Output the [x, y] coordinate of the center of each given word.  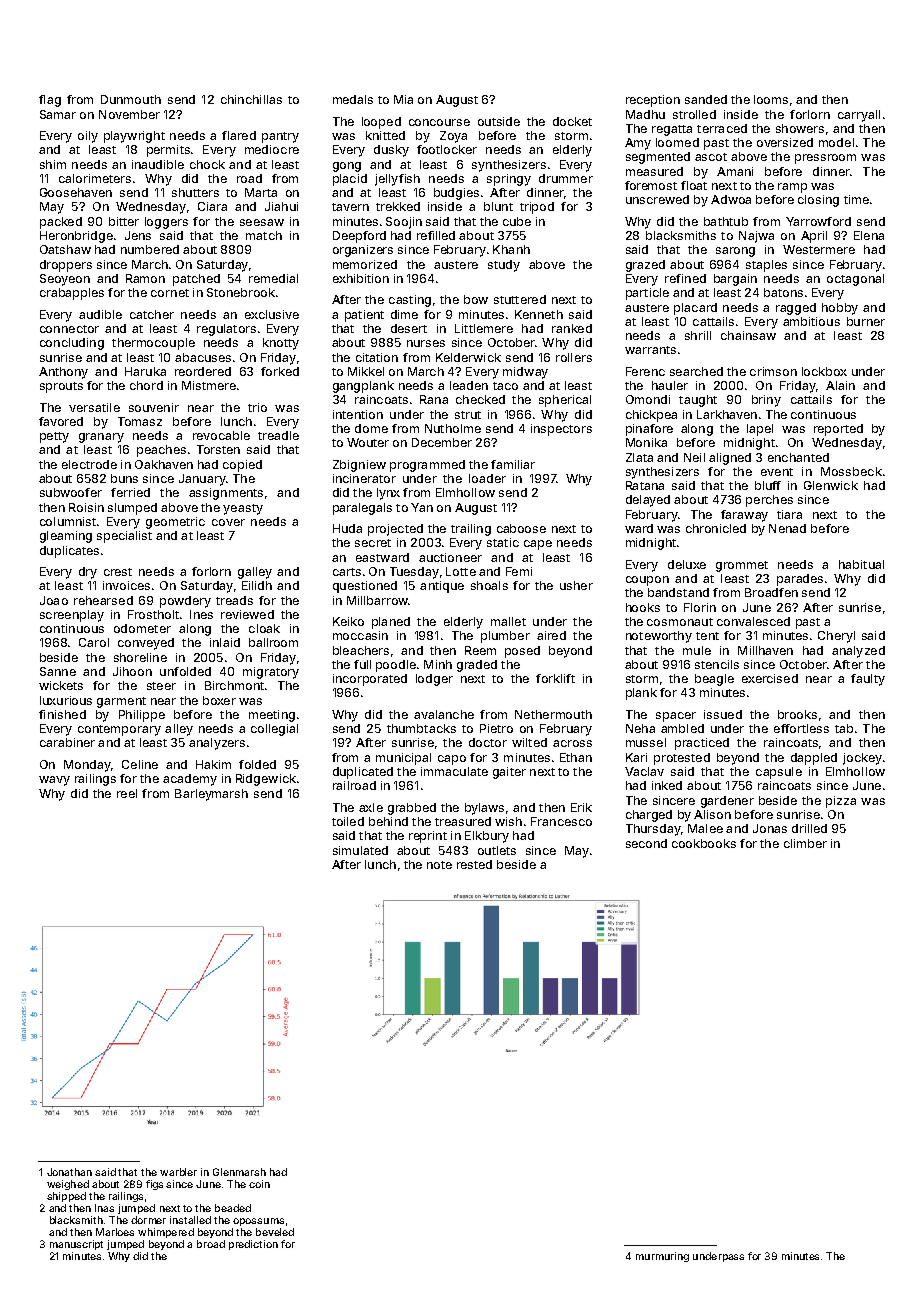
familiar [513, 464]
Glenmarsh [239, 1172]
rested [474, 864]
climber [805, 843]
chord [146, 385]
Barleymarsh [211, 795]
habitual [861, 564]
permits [168, 151]
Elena [869, 235]
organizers [363, 251]
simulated [360, 850]
